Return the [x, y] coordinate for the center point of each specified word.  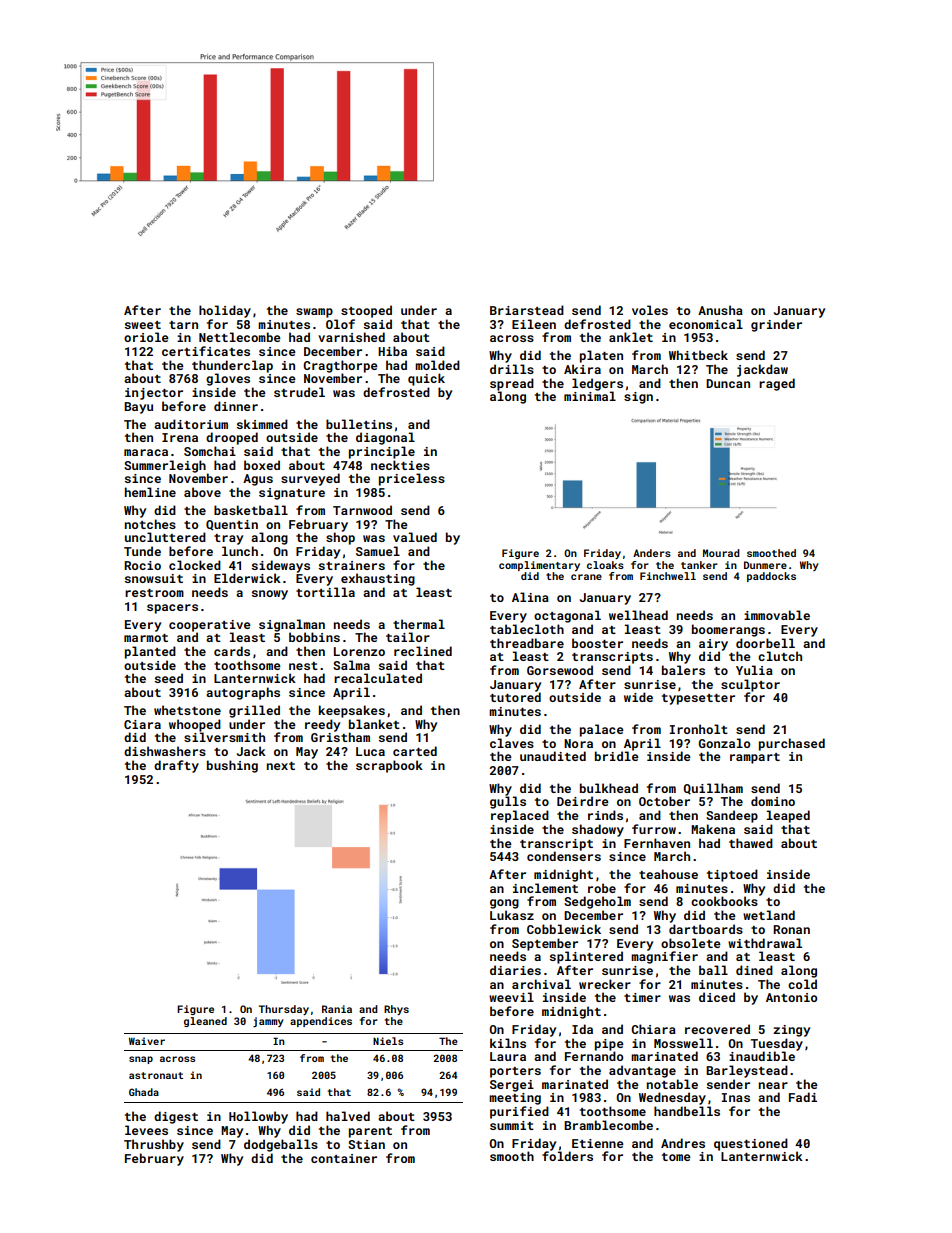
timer [642, 997]
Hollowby [258, 1117]
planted [150, 652]
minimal [590, 396]
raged [777, 384]
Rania [337, 1009]
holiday [225, 311]
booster [597, 643]
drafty [176, 766]
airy [713, 645]
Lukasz [512, 915]
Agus [258, 480]
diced [717, 997]
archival [541, 984]
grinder [776, 325]
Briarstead [527, 310]
